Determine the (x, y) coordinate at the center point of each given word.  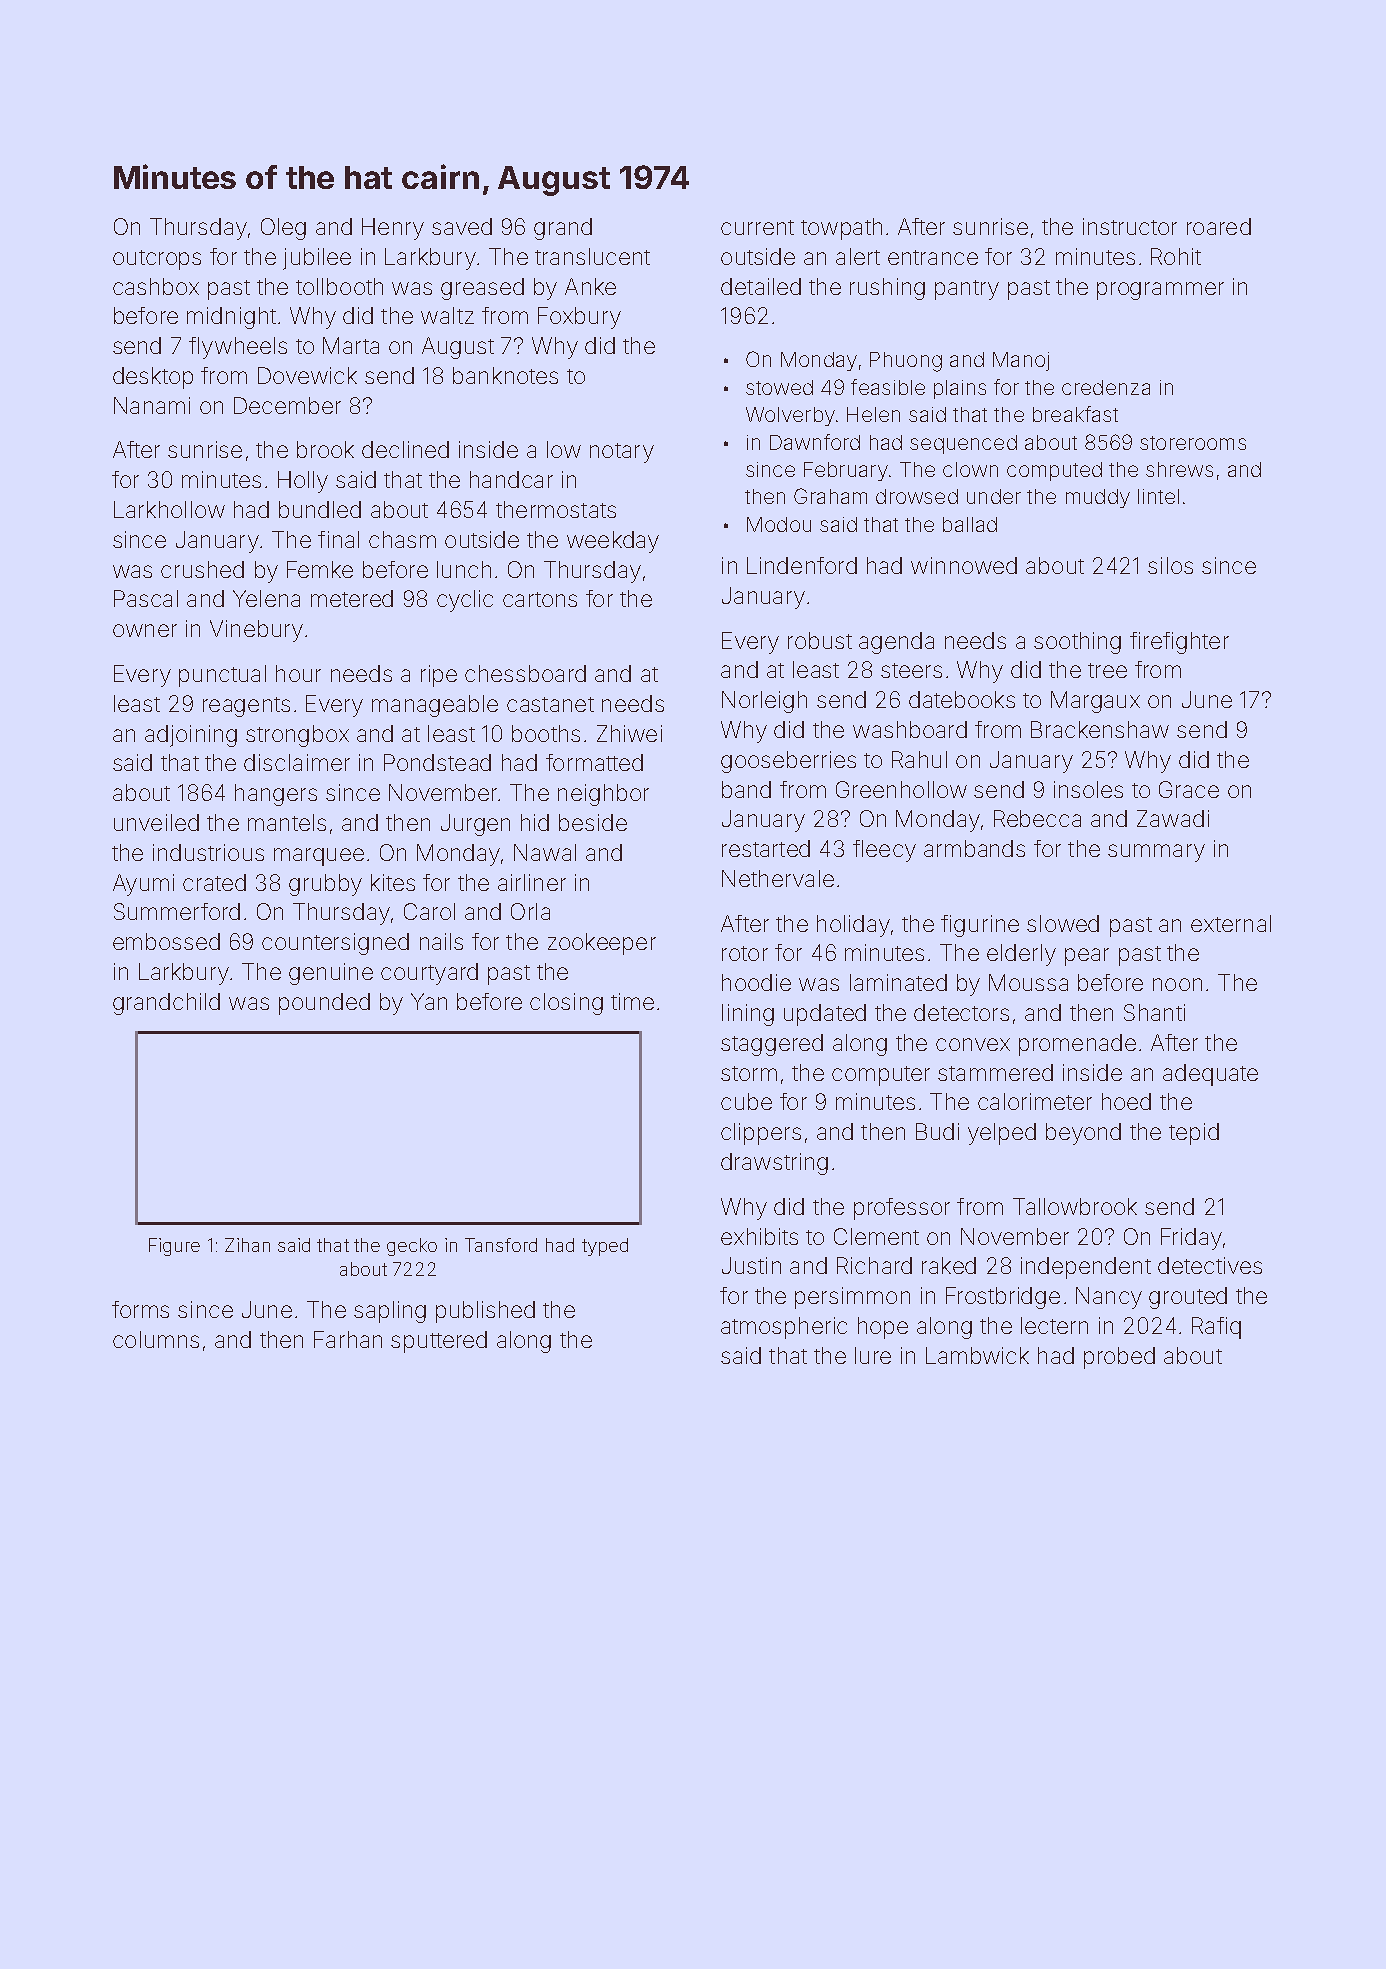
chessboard (525, 673)
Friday (1191, 1239)
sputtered (439, 1342)
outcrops (157, 260)
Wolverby (790, 416)
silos (1170, 565)
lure (873, 1355)
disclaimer (297, 762)
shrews (1179, 469)
